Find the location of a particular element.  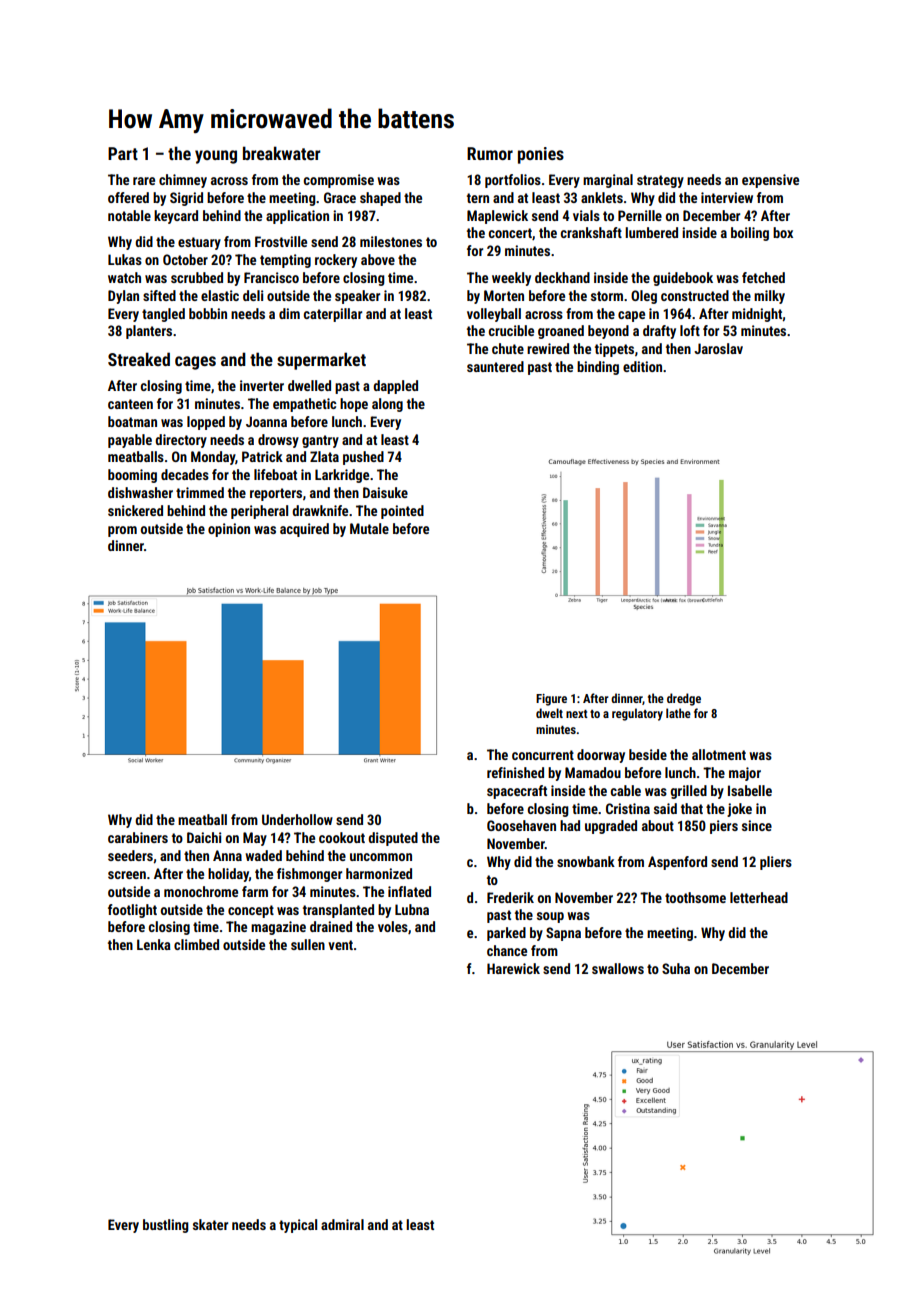

sullen is located at coordinates (308, 944).
